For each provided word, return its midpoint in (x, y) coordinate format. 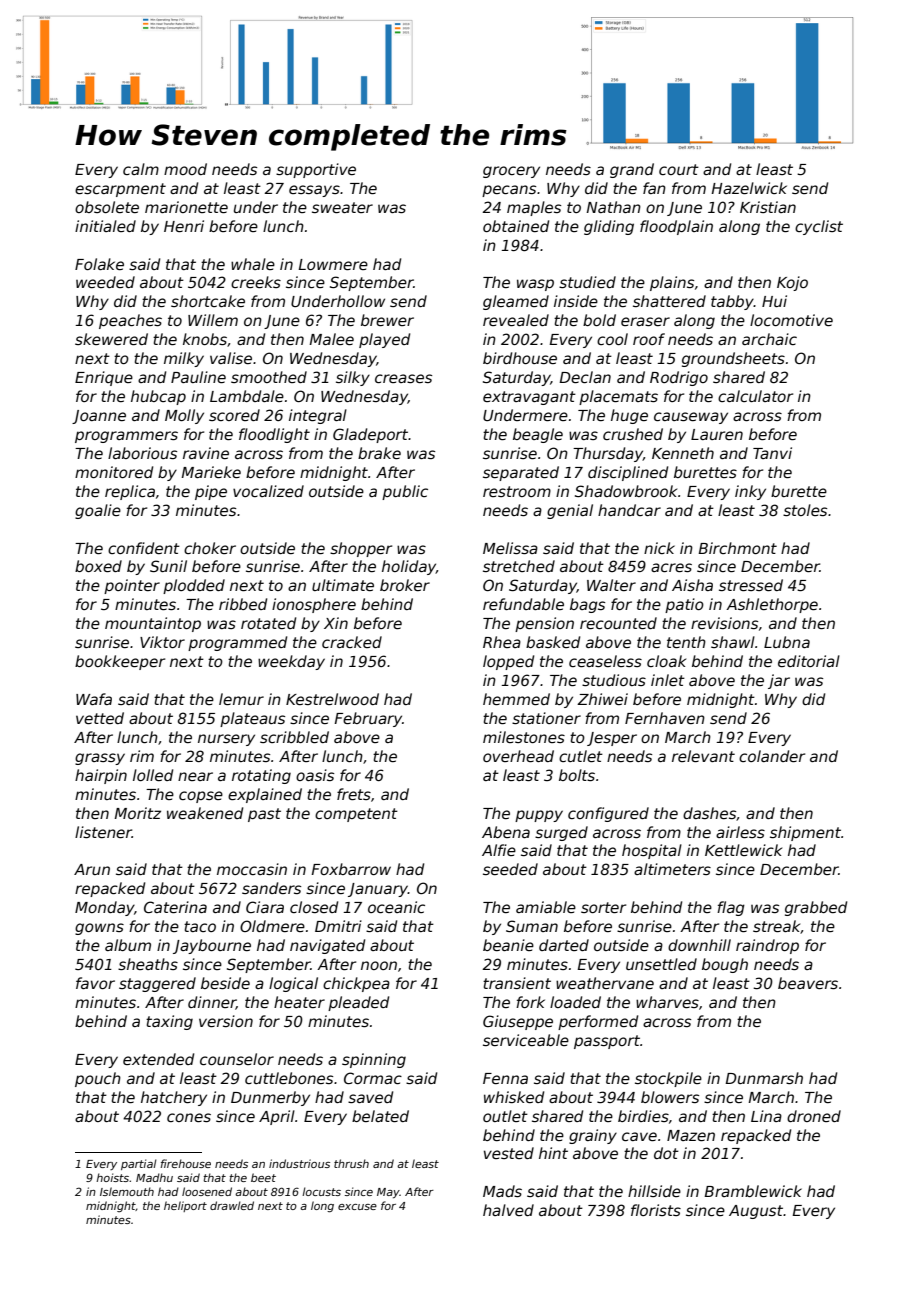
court (679, 169)
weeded (105, 282)
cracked (352, 642)
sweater (342, 207)
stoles (805, 510)
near (195, 776)
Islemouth (127, 1191)
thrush (351, 1163)
